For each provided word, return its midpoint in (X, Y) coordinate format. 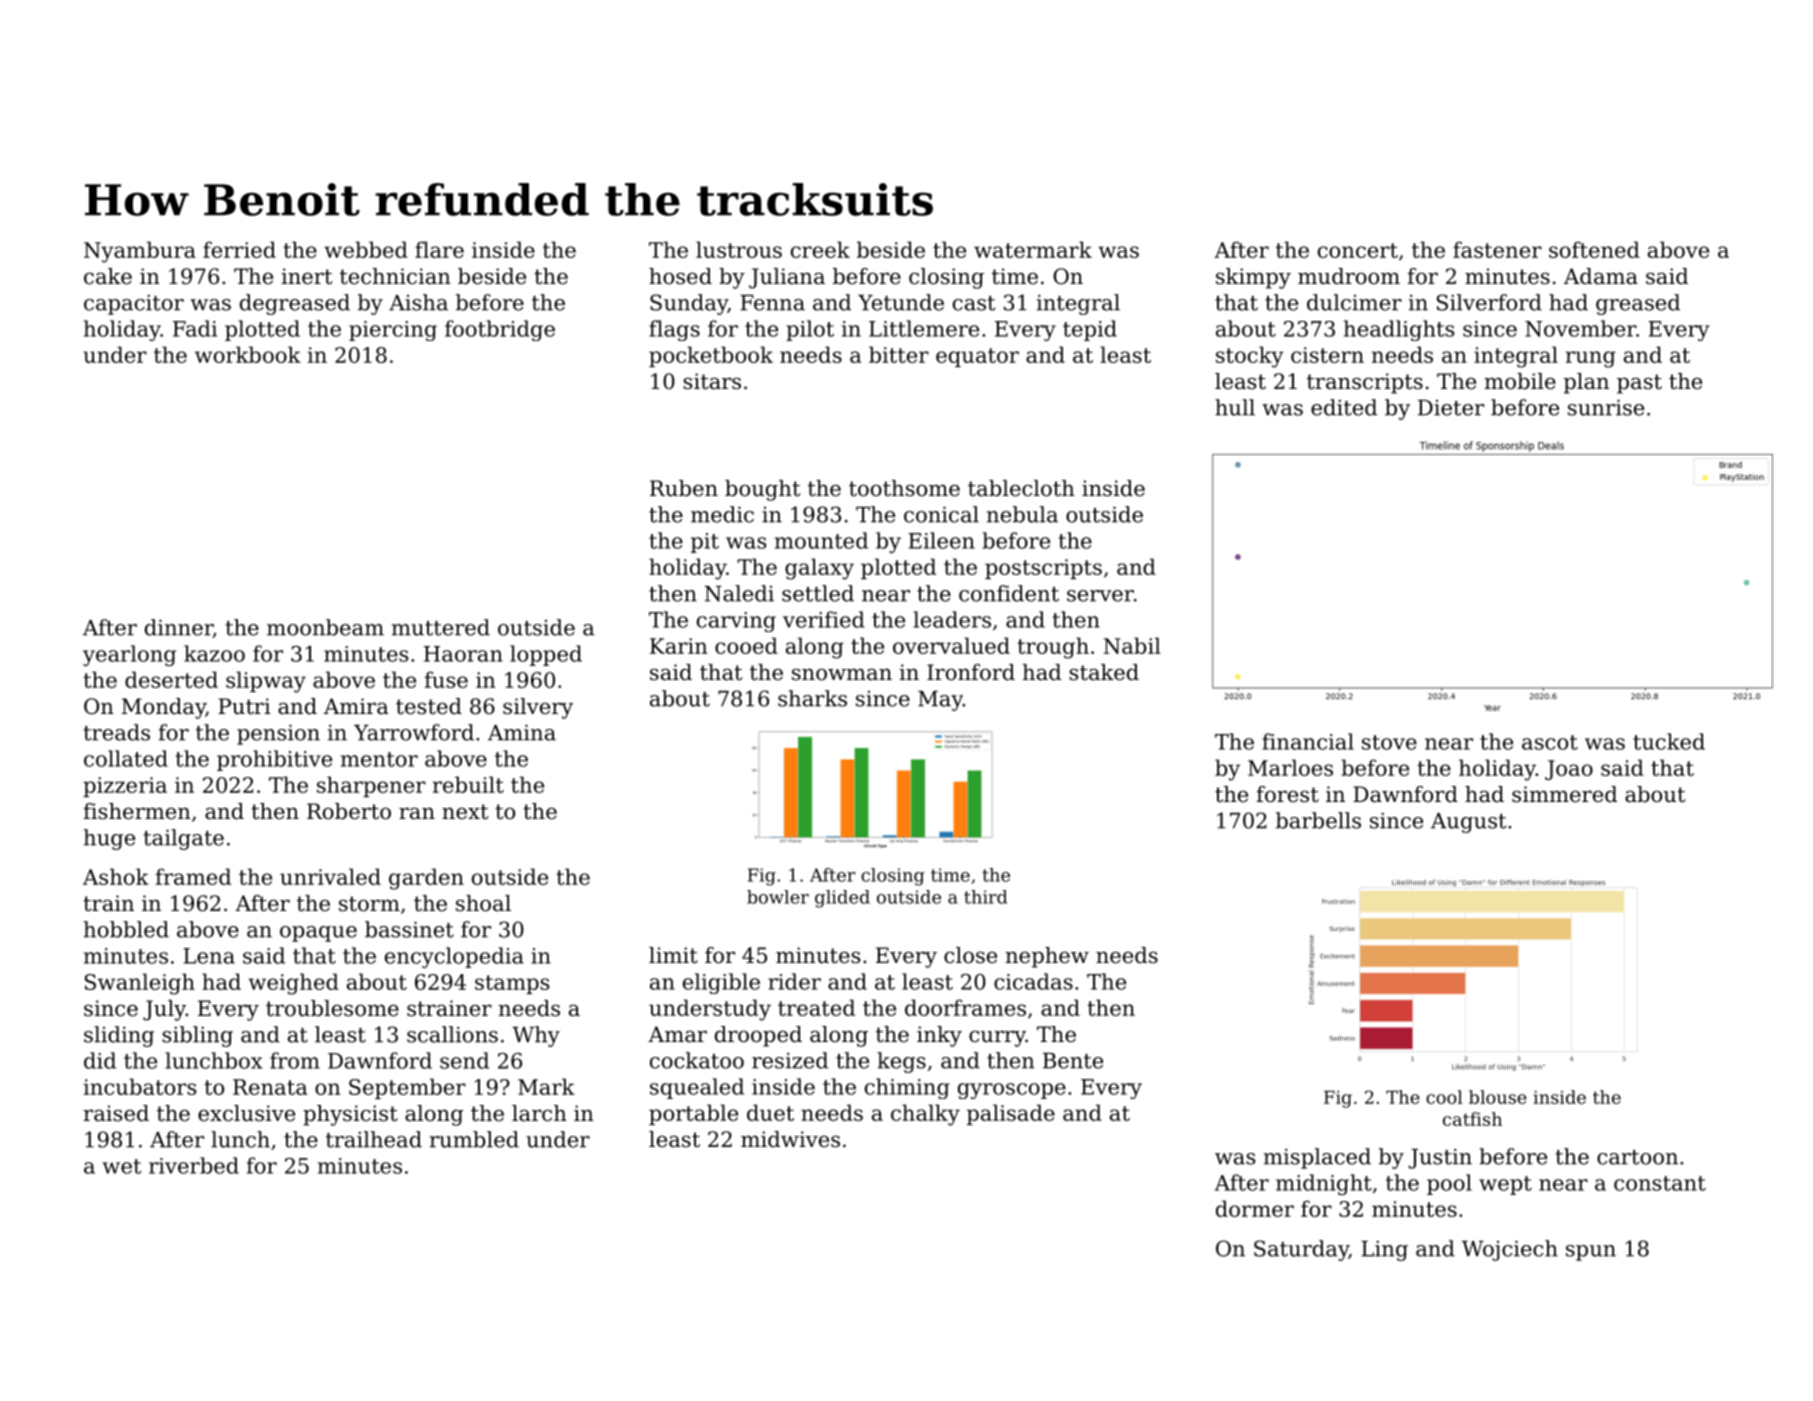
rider (794, 981)
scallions (452, 1034)
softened (1594, 249)
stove (1389, 742)
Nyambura (140, 252)
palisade (1011, 1114)
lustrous (739, 249)
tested (429, 706)
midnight (1324, 1184)
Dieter (1451, 408)
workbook (248, 354)
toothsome (904, 488)
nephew (1047, 957)
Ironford (971, 672)
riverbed (194, 1165)
